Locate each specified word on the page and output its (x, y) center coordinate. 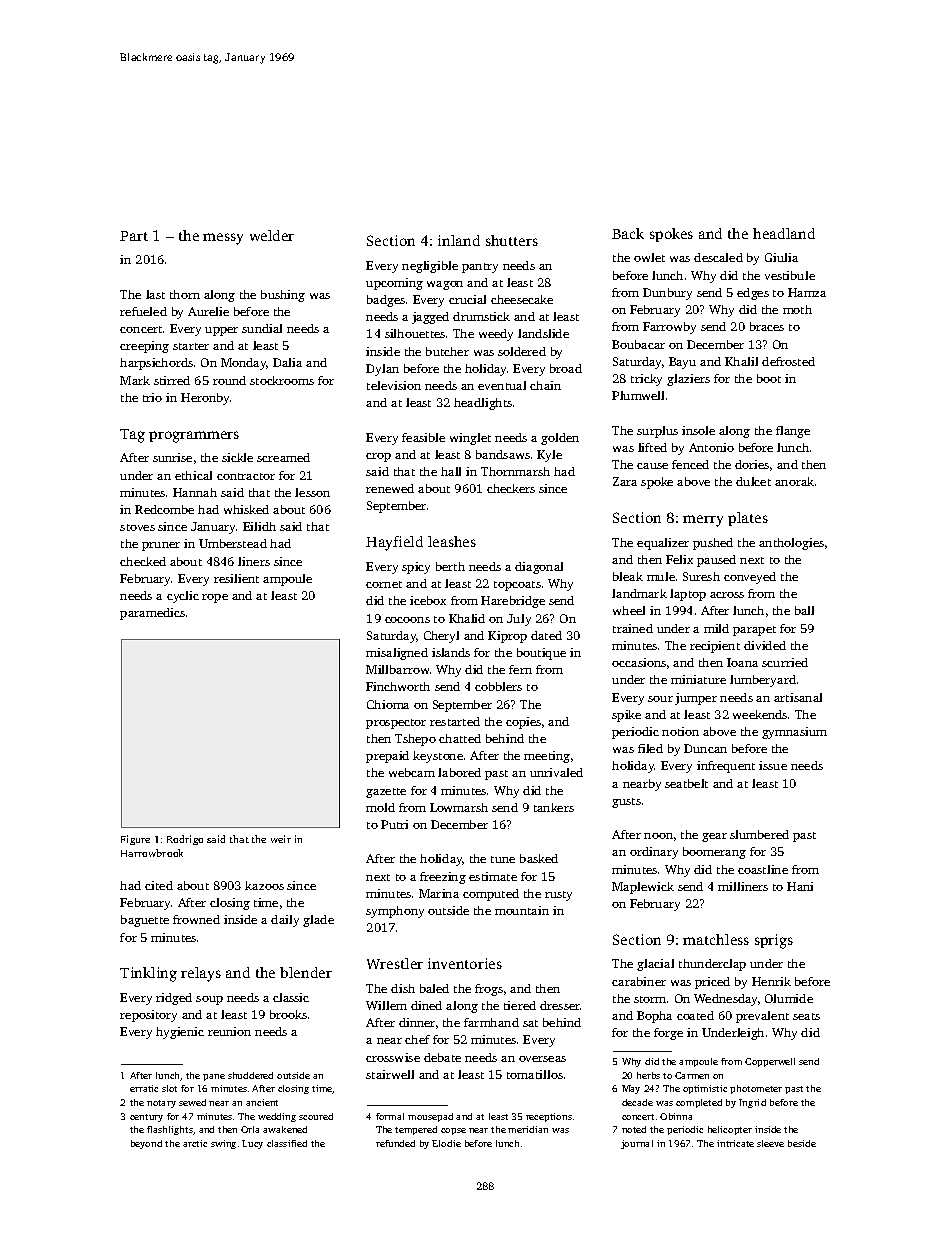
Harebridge (513, 602)
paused (716, 561)
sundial (262, 328)
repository (148, 1016)
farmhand (491, 1022)
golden (560, 439)
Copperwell (770, 1062)
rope (215, 598)
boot (769, 378)
